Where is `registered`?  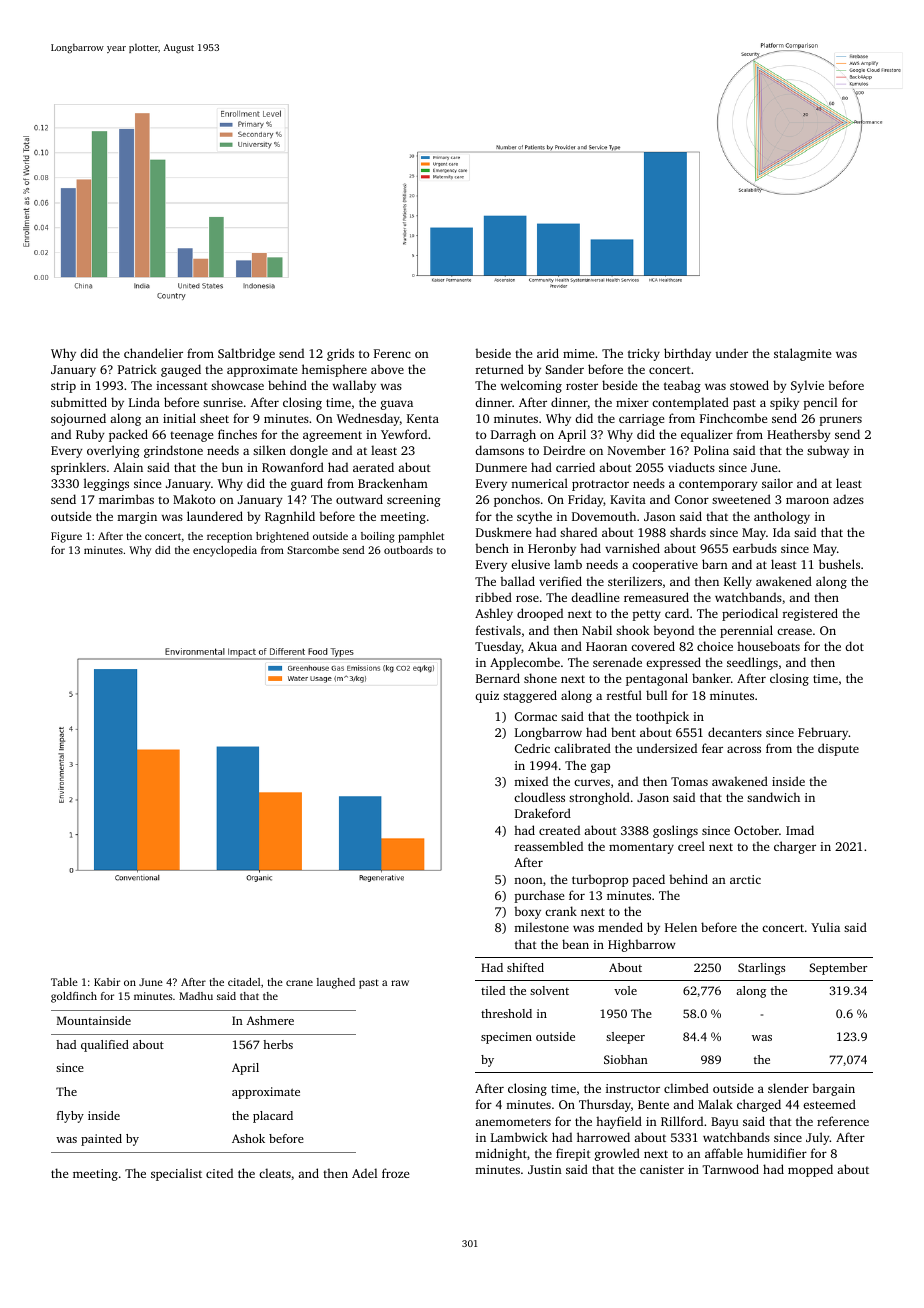 registered is located at coordinates (810, 614).
